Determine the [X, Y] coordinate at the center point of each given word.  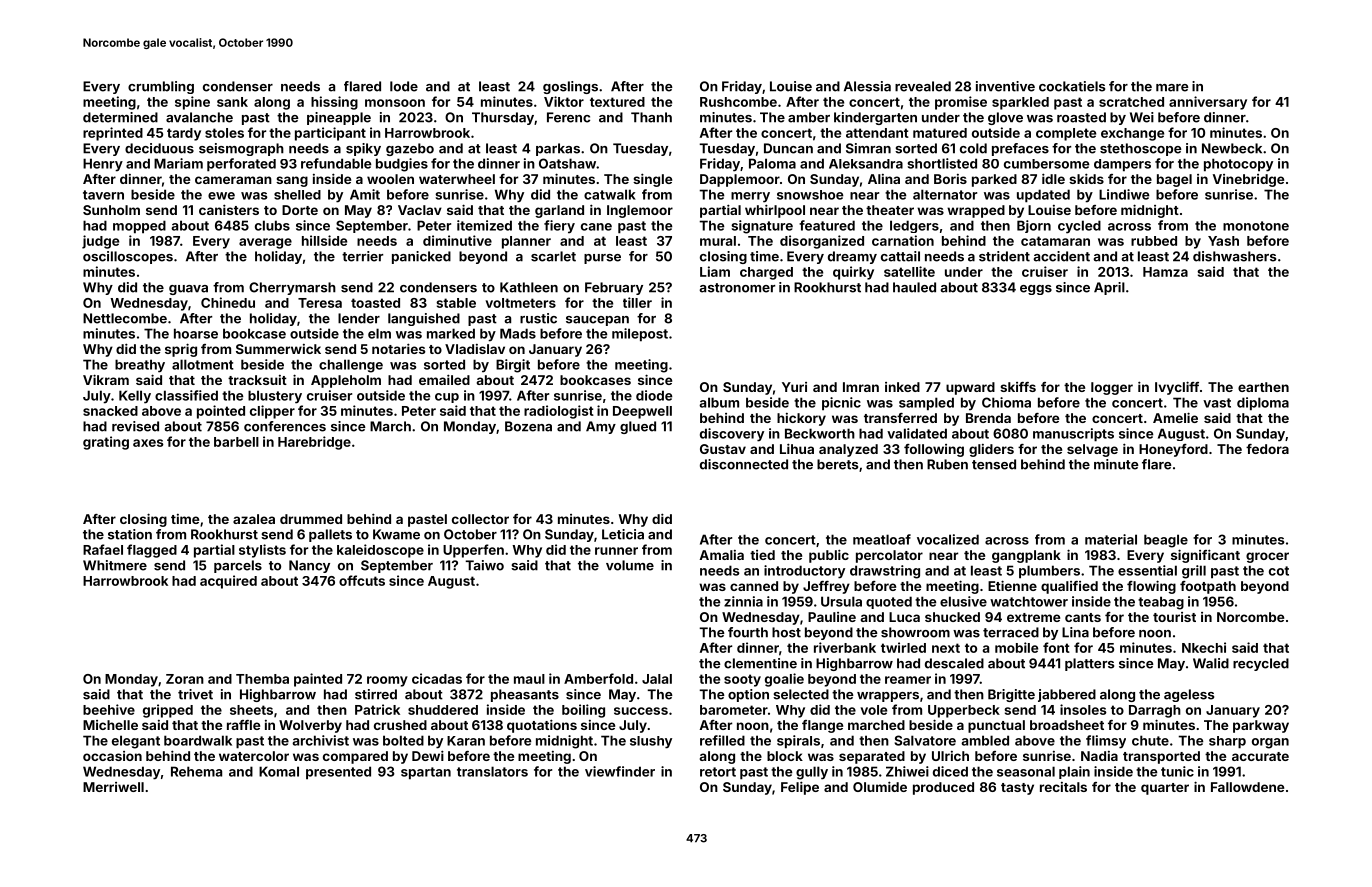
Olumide [880, 786]
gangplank [1026, 556]
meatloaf [882, 539]
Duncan [788, 148]
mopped [139, 227]
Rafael [103, 549]
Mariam [178, 163]
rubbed [1154, 241]
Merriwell [113, 787]
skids [1086, 178]
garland [559, 211]
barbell [236, 442]
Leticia [623, 534]
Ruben [947, 464]
